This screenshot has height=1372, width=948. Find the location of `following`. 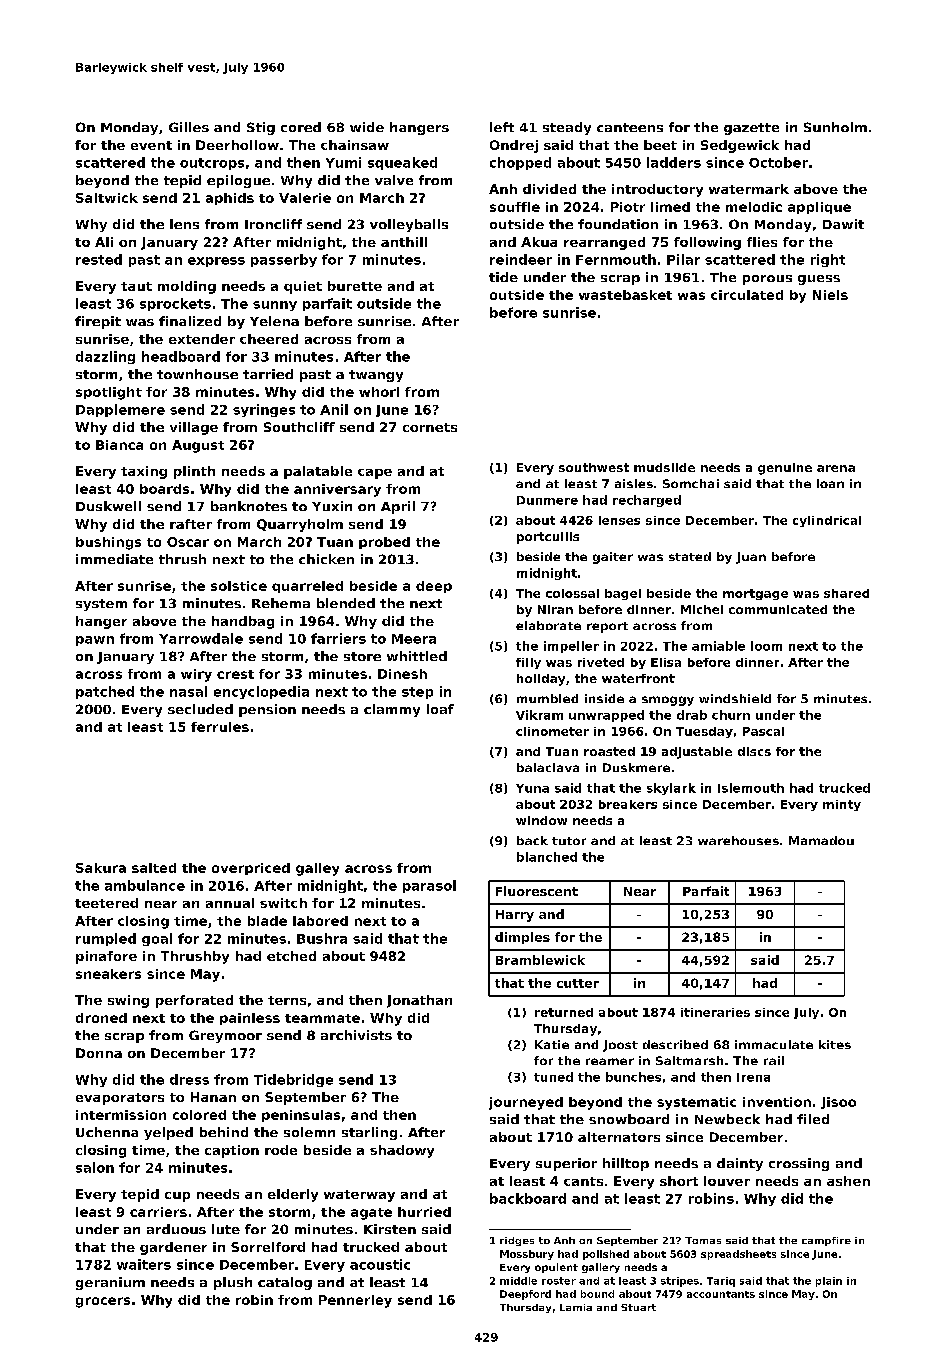

following is located at coordinates (707, 243).
